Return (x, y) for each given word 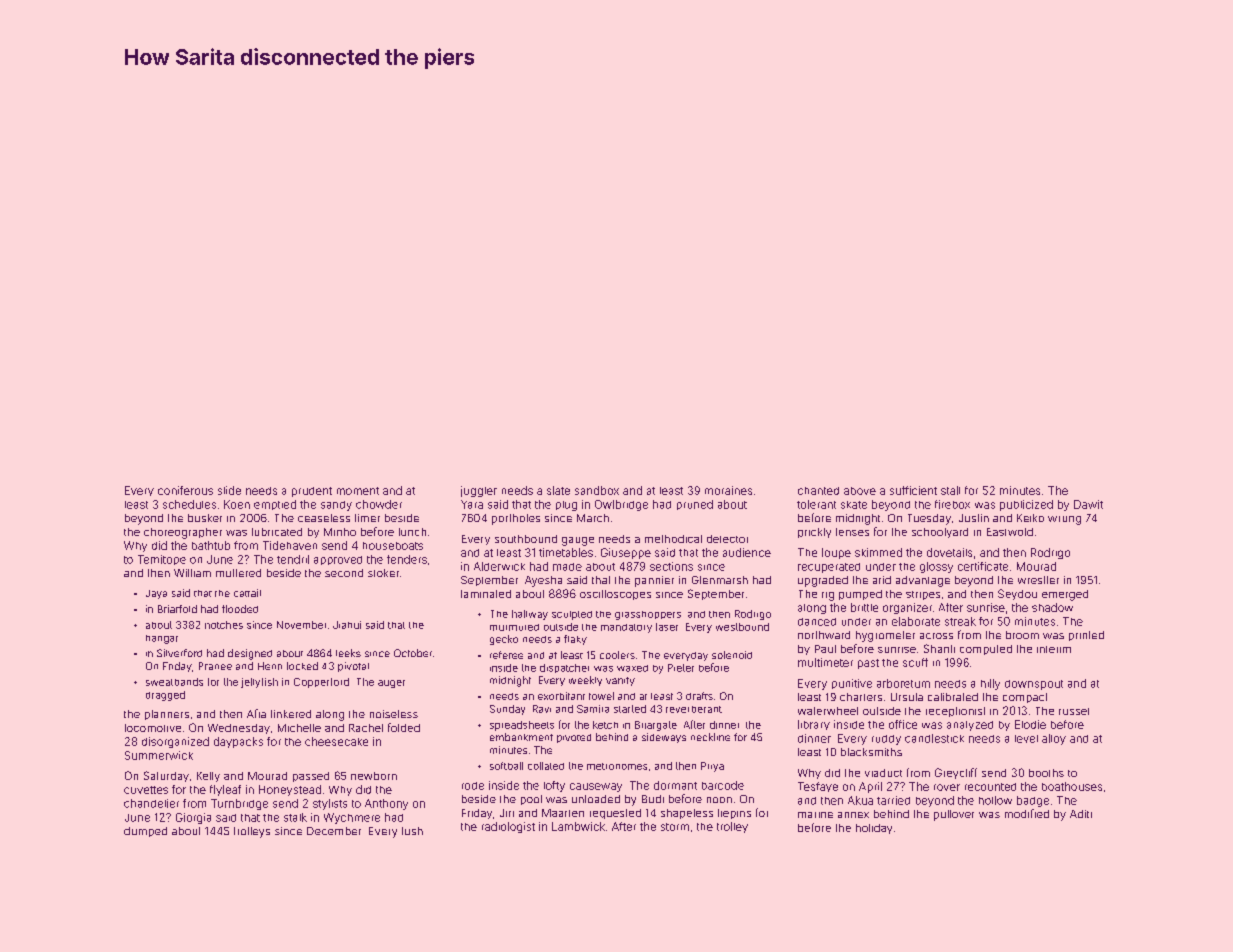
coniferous (185, 490)
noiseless (394, 714)
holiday (874, 829)
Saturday (166, 776)
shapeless (687, 814)
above (860, 491)
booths (1046, 773)
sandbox (597, 490)
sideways (664, 738)
